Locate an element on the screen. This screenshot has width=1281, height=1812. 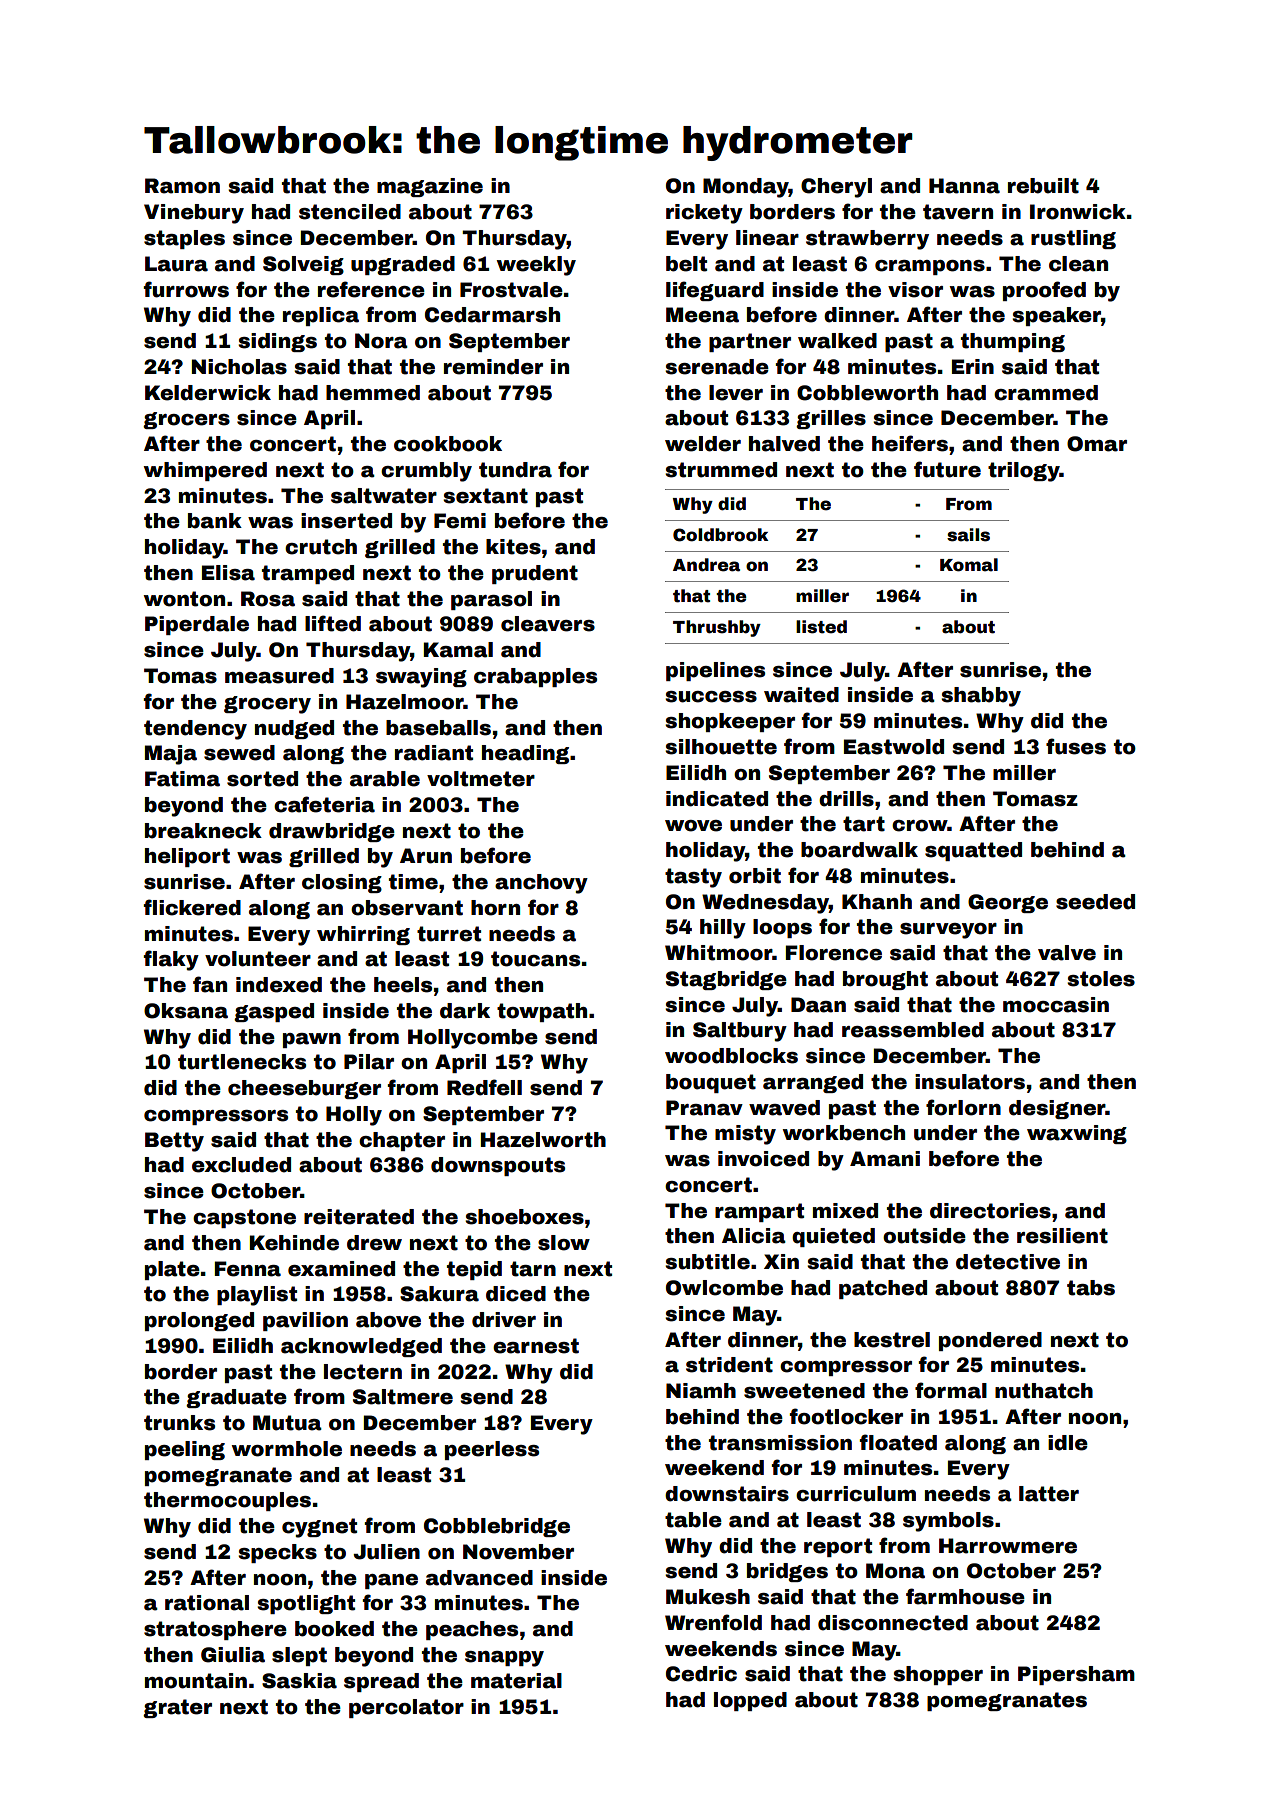
shoeboxes is located at coordinates (524, 1217).
